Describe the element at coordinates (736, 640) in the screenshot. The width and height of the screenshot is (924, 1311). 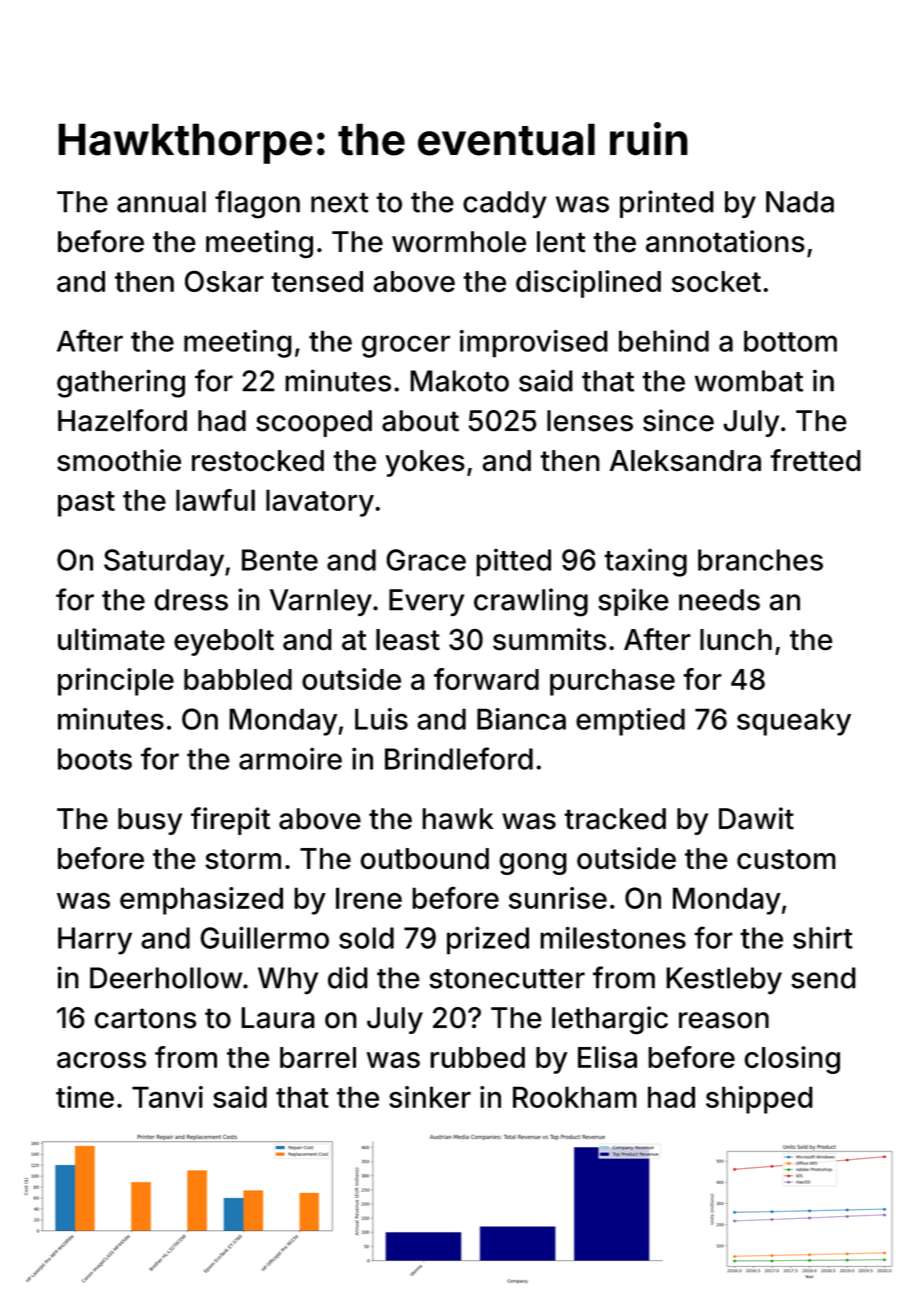
I see `lunch` at that location.
